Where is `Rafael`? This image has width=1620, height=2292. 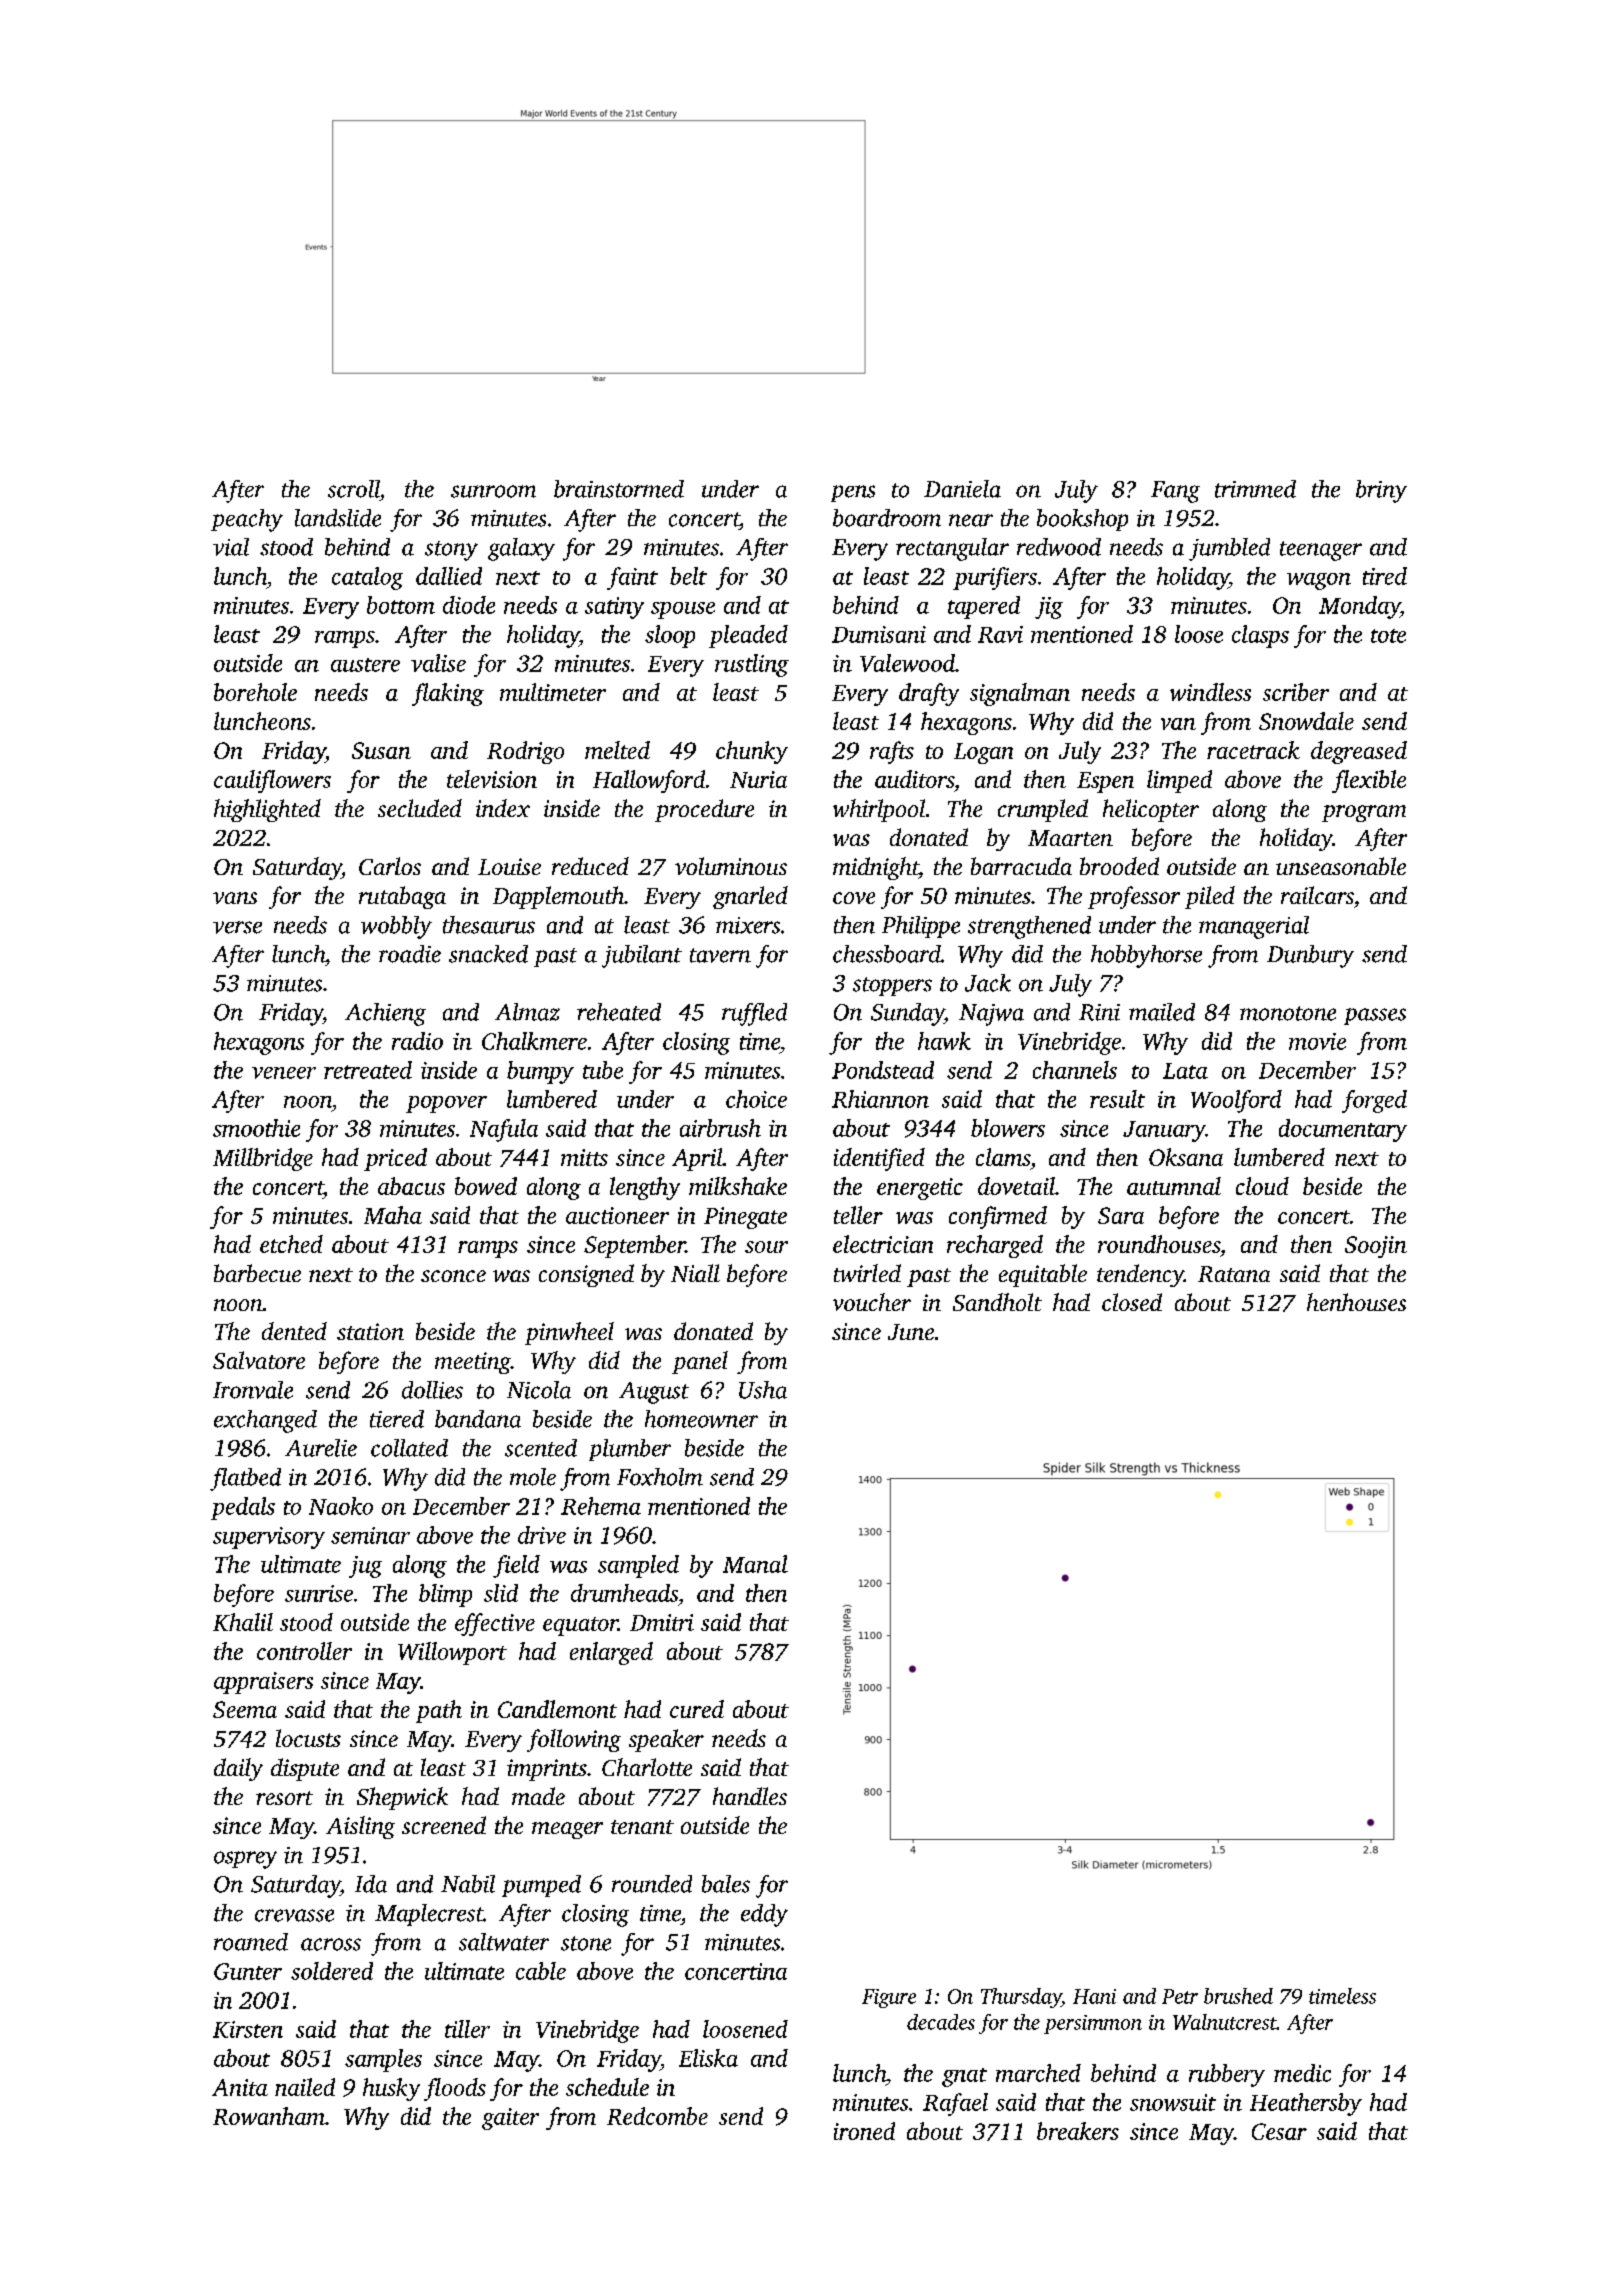 Rafael is located at coordinates (955, 2104).
